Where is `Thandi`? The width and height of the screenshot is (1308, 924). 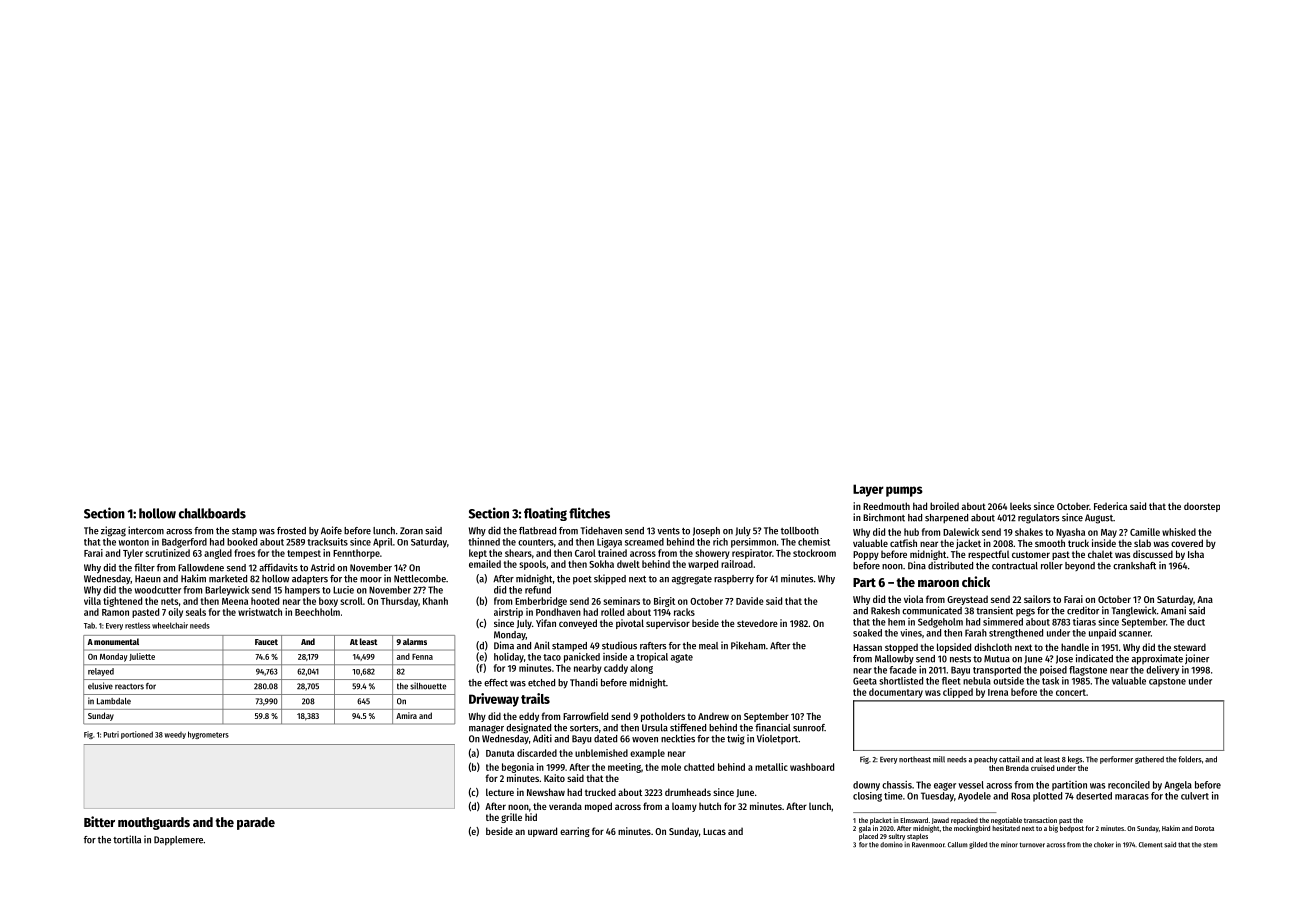 Thandi is located at coordinates (584, 682).
